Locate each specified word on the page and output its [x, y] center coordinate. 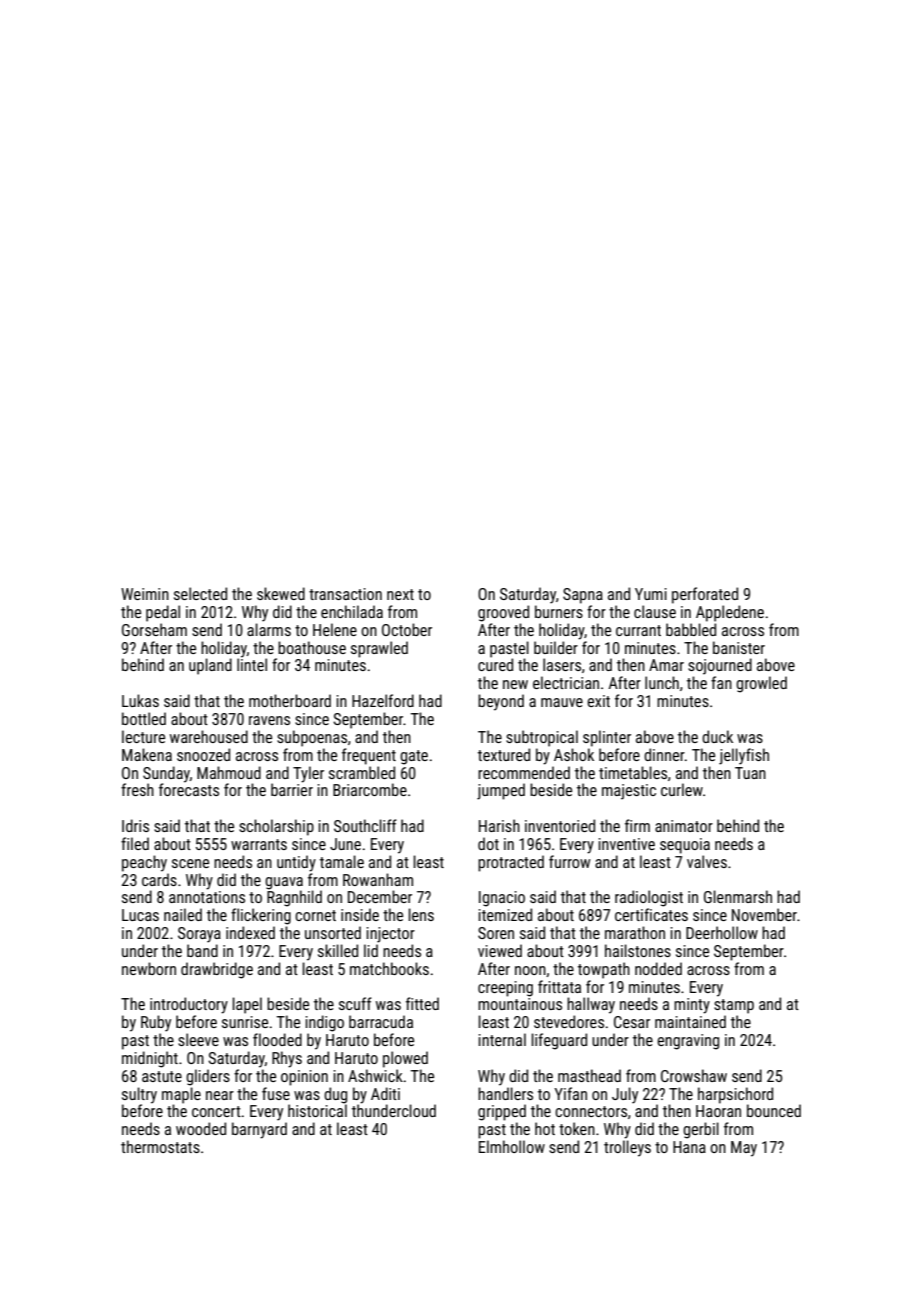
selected [200, 593]
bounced [774, 1110]
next [400, 594]
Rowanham [378, 879]
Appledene [730, 613]
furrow [569, 861]
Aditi [385, 1093]
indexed [250, 932]
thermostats [160, 1146]
